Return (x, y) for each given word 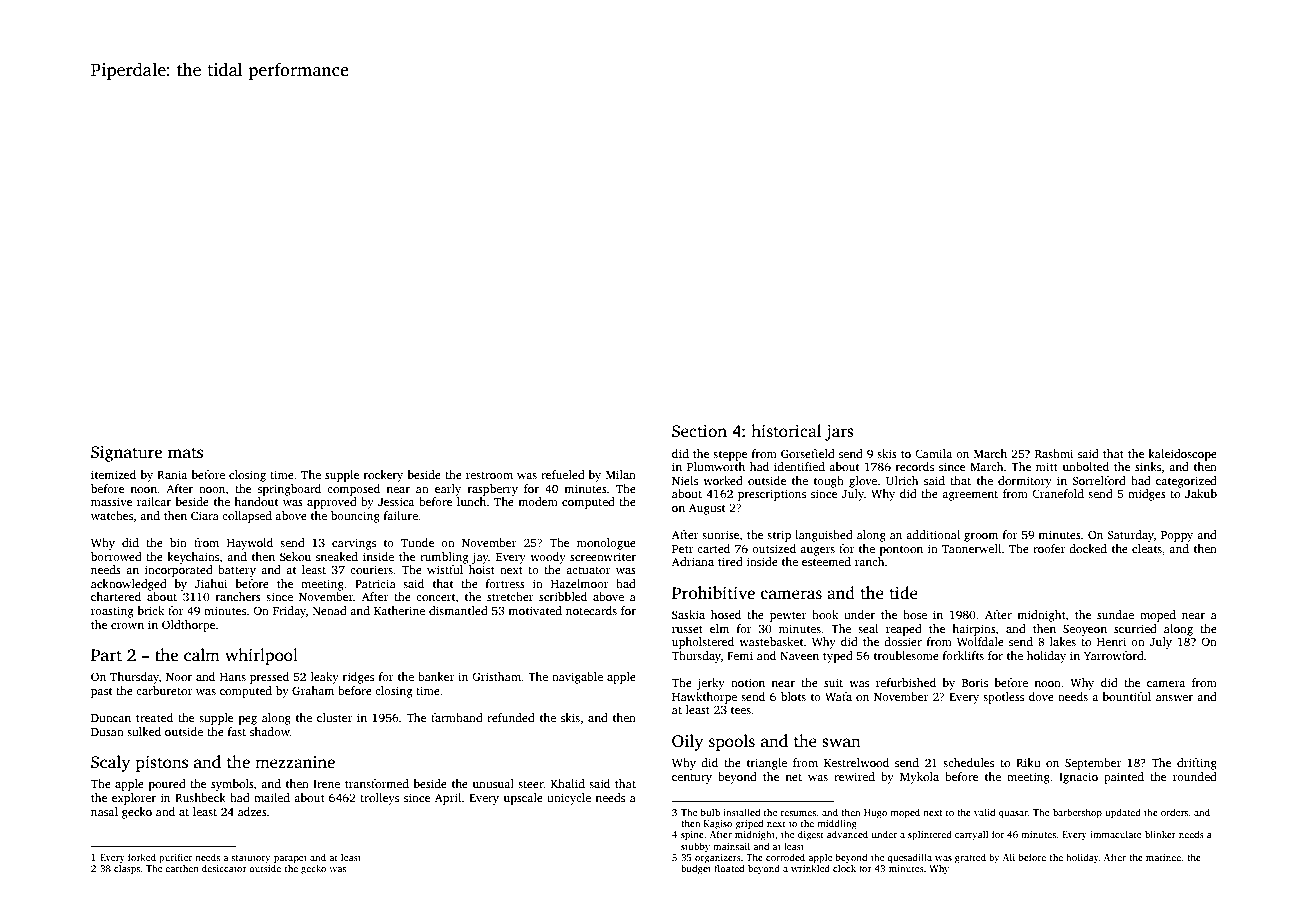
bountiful (1126, 696)
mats (185, 453)
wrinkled (810, 868)
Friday (289, 612)
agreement (970, 496)
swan (841, 743)
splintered (930, 835)
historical (786, 431)
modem (538, 501)
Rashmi (1054, 453)
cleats (1147, 548)
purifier (175, 858)
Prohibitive (713, 593)
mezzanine (295, 762)
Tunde (417, 542)
